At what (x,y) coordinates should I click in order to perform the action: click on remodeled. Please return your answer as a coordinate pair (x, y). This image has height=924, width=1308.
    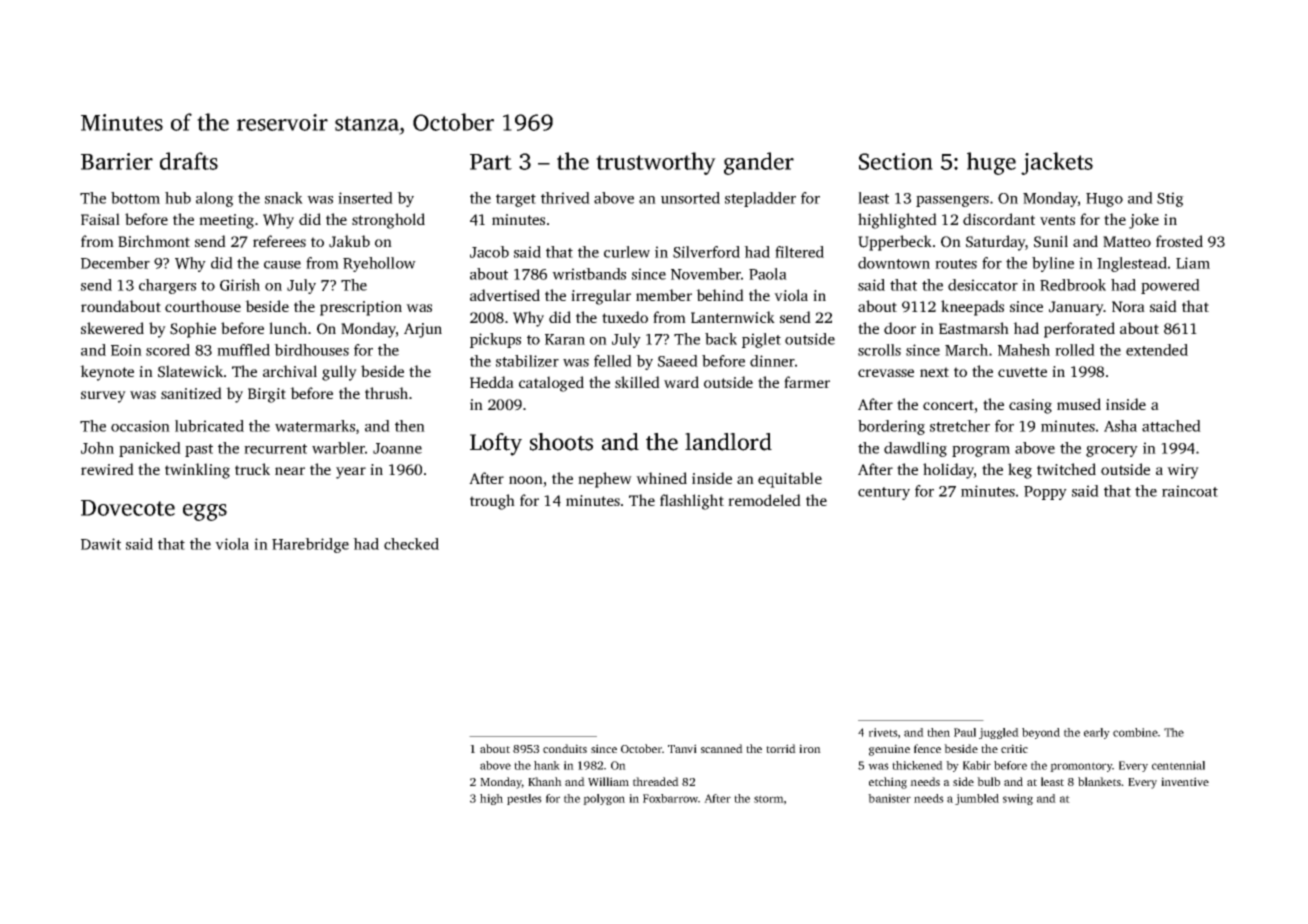
    Looking at the image, I should click on (764, 500).
